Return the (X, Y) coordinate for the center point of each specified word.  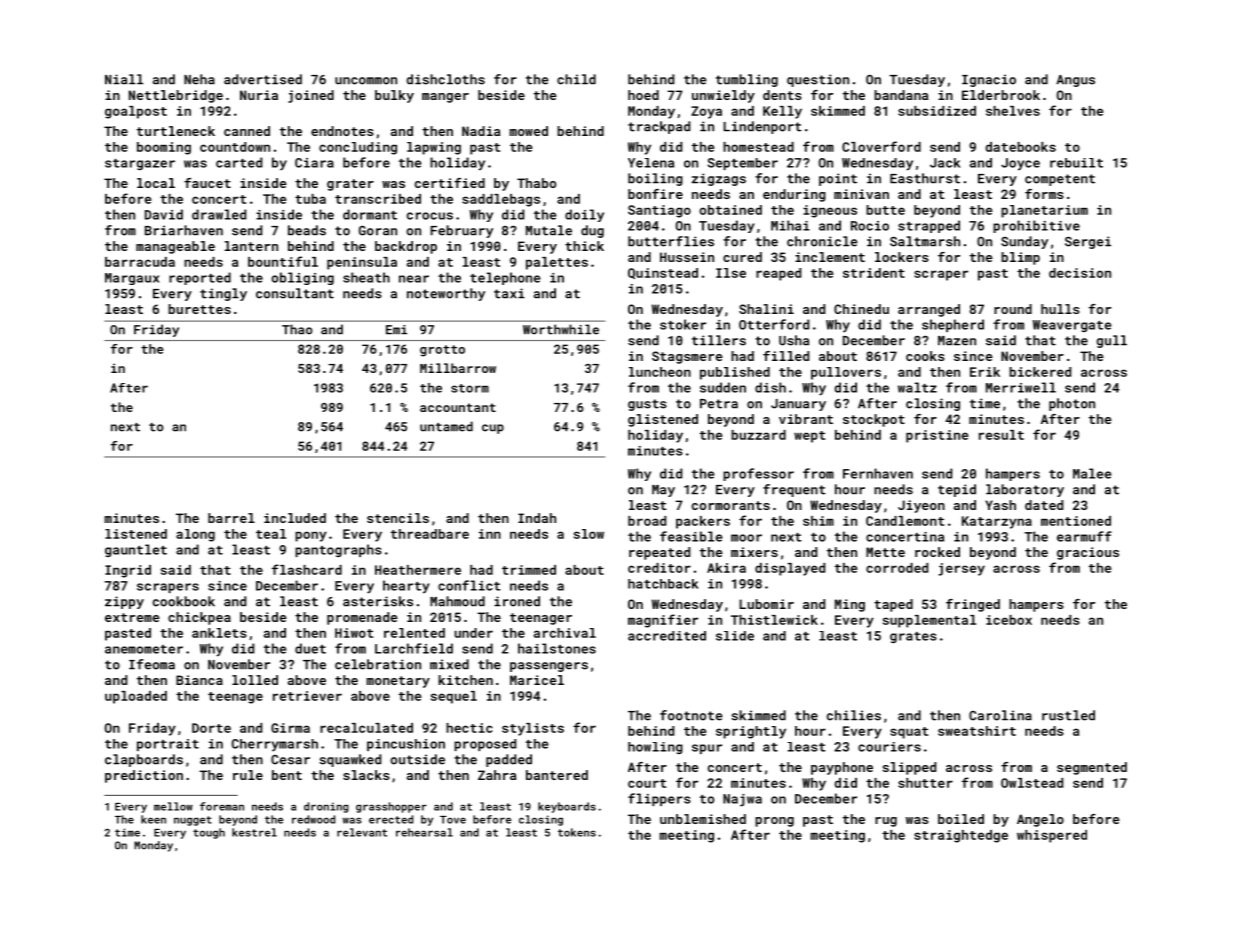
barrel (231, 518)
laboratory (1025, 490)
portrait (168, 745)
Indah (537, 518)
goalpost (136, 112)
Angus (1075, 81)
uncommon (366, 81)
